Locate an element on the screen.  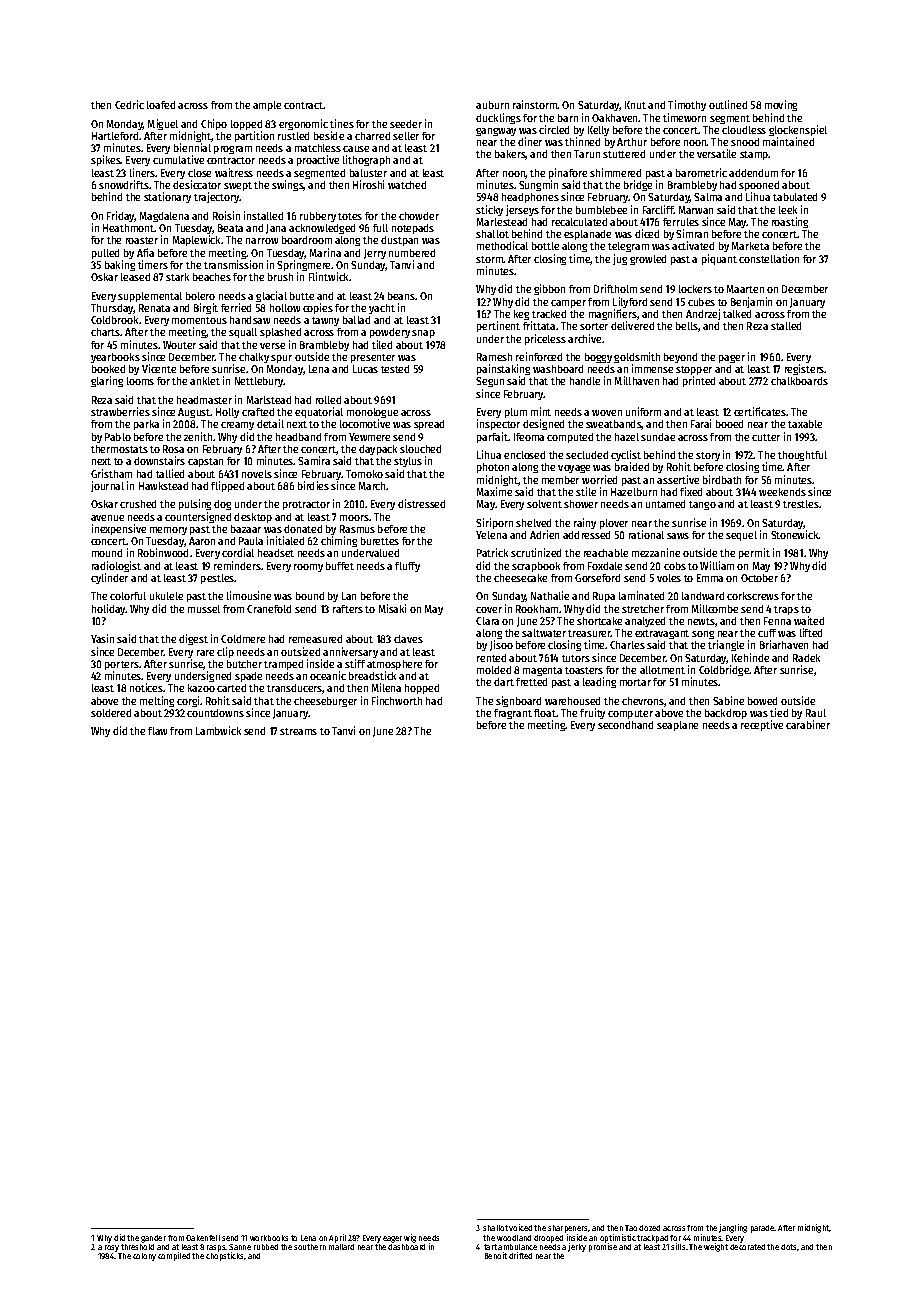
Finchworth is located at coordinates (397, 700).
